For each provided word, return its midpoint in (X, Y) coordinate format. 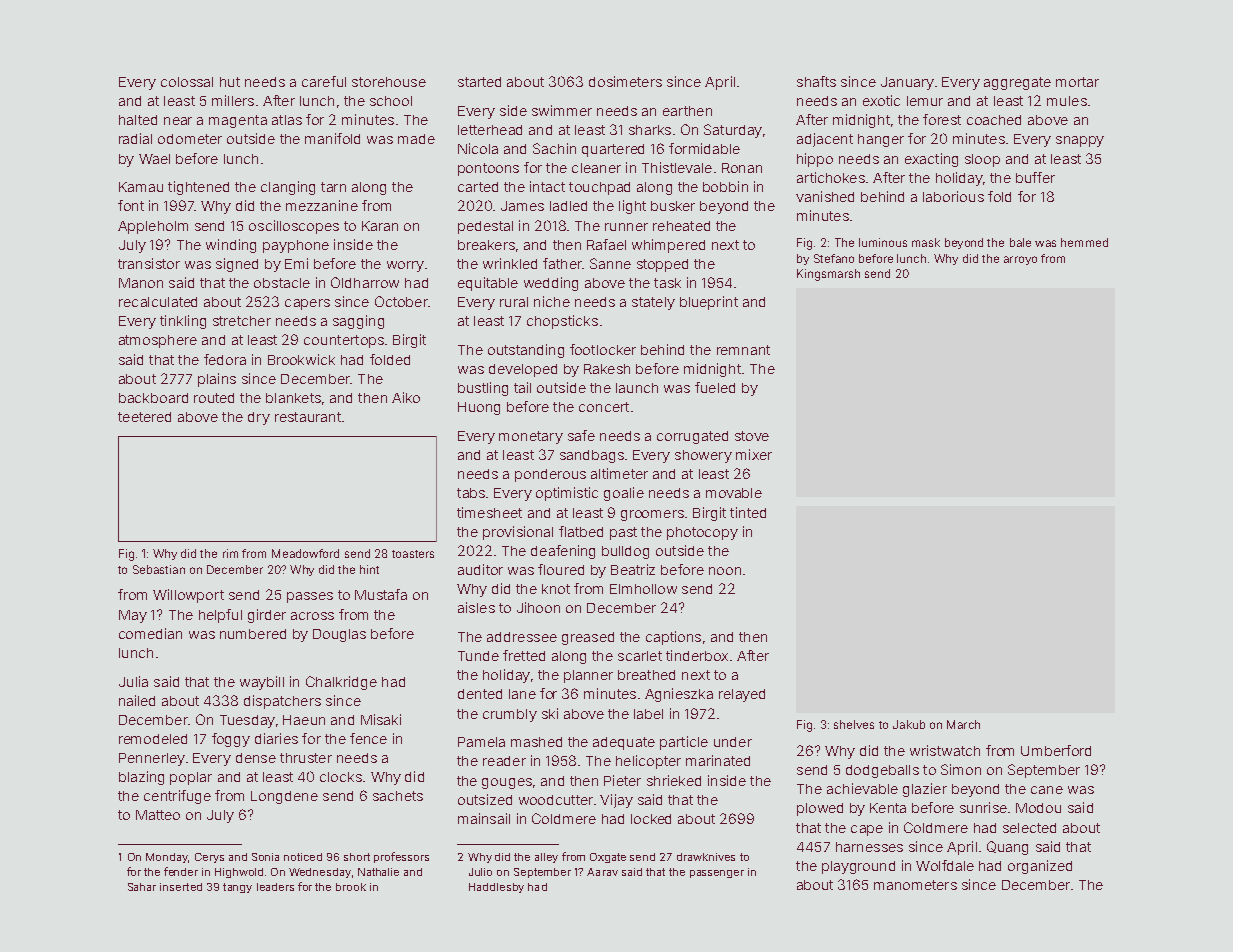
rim (230, 553)
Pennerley (152, 759)
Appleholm (153, 227)
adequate (624, 743)
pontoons (488, 169)
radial (135, 138)
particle (684, 743)
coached (994, 120)
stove (752, 436)
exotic (881, 100)
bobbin (725, 186)
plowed (820, 809)
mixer (754, 454)
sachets (398, 796)
